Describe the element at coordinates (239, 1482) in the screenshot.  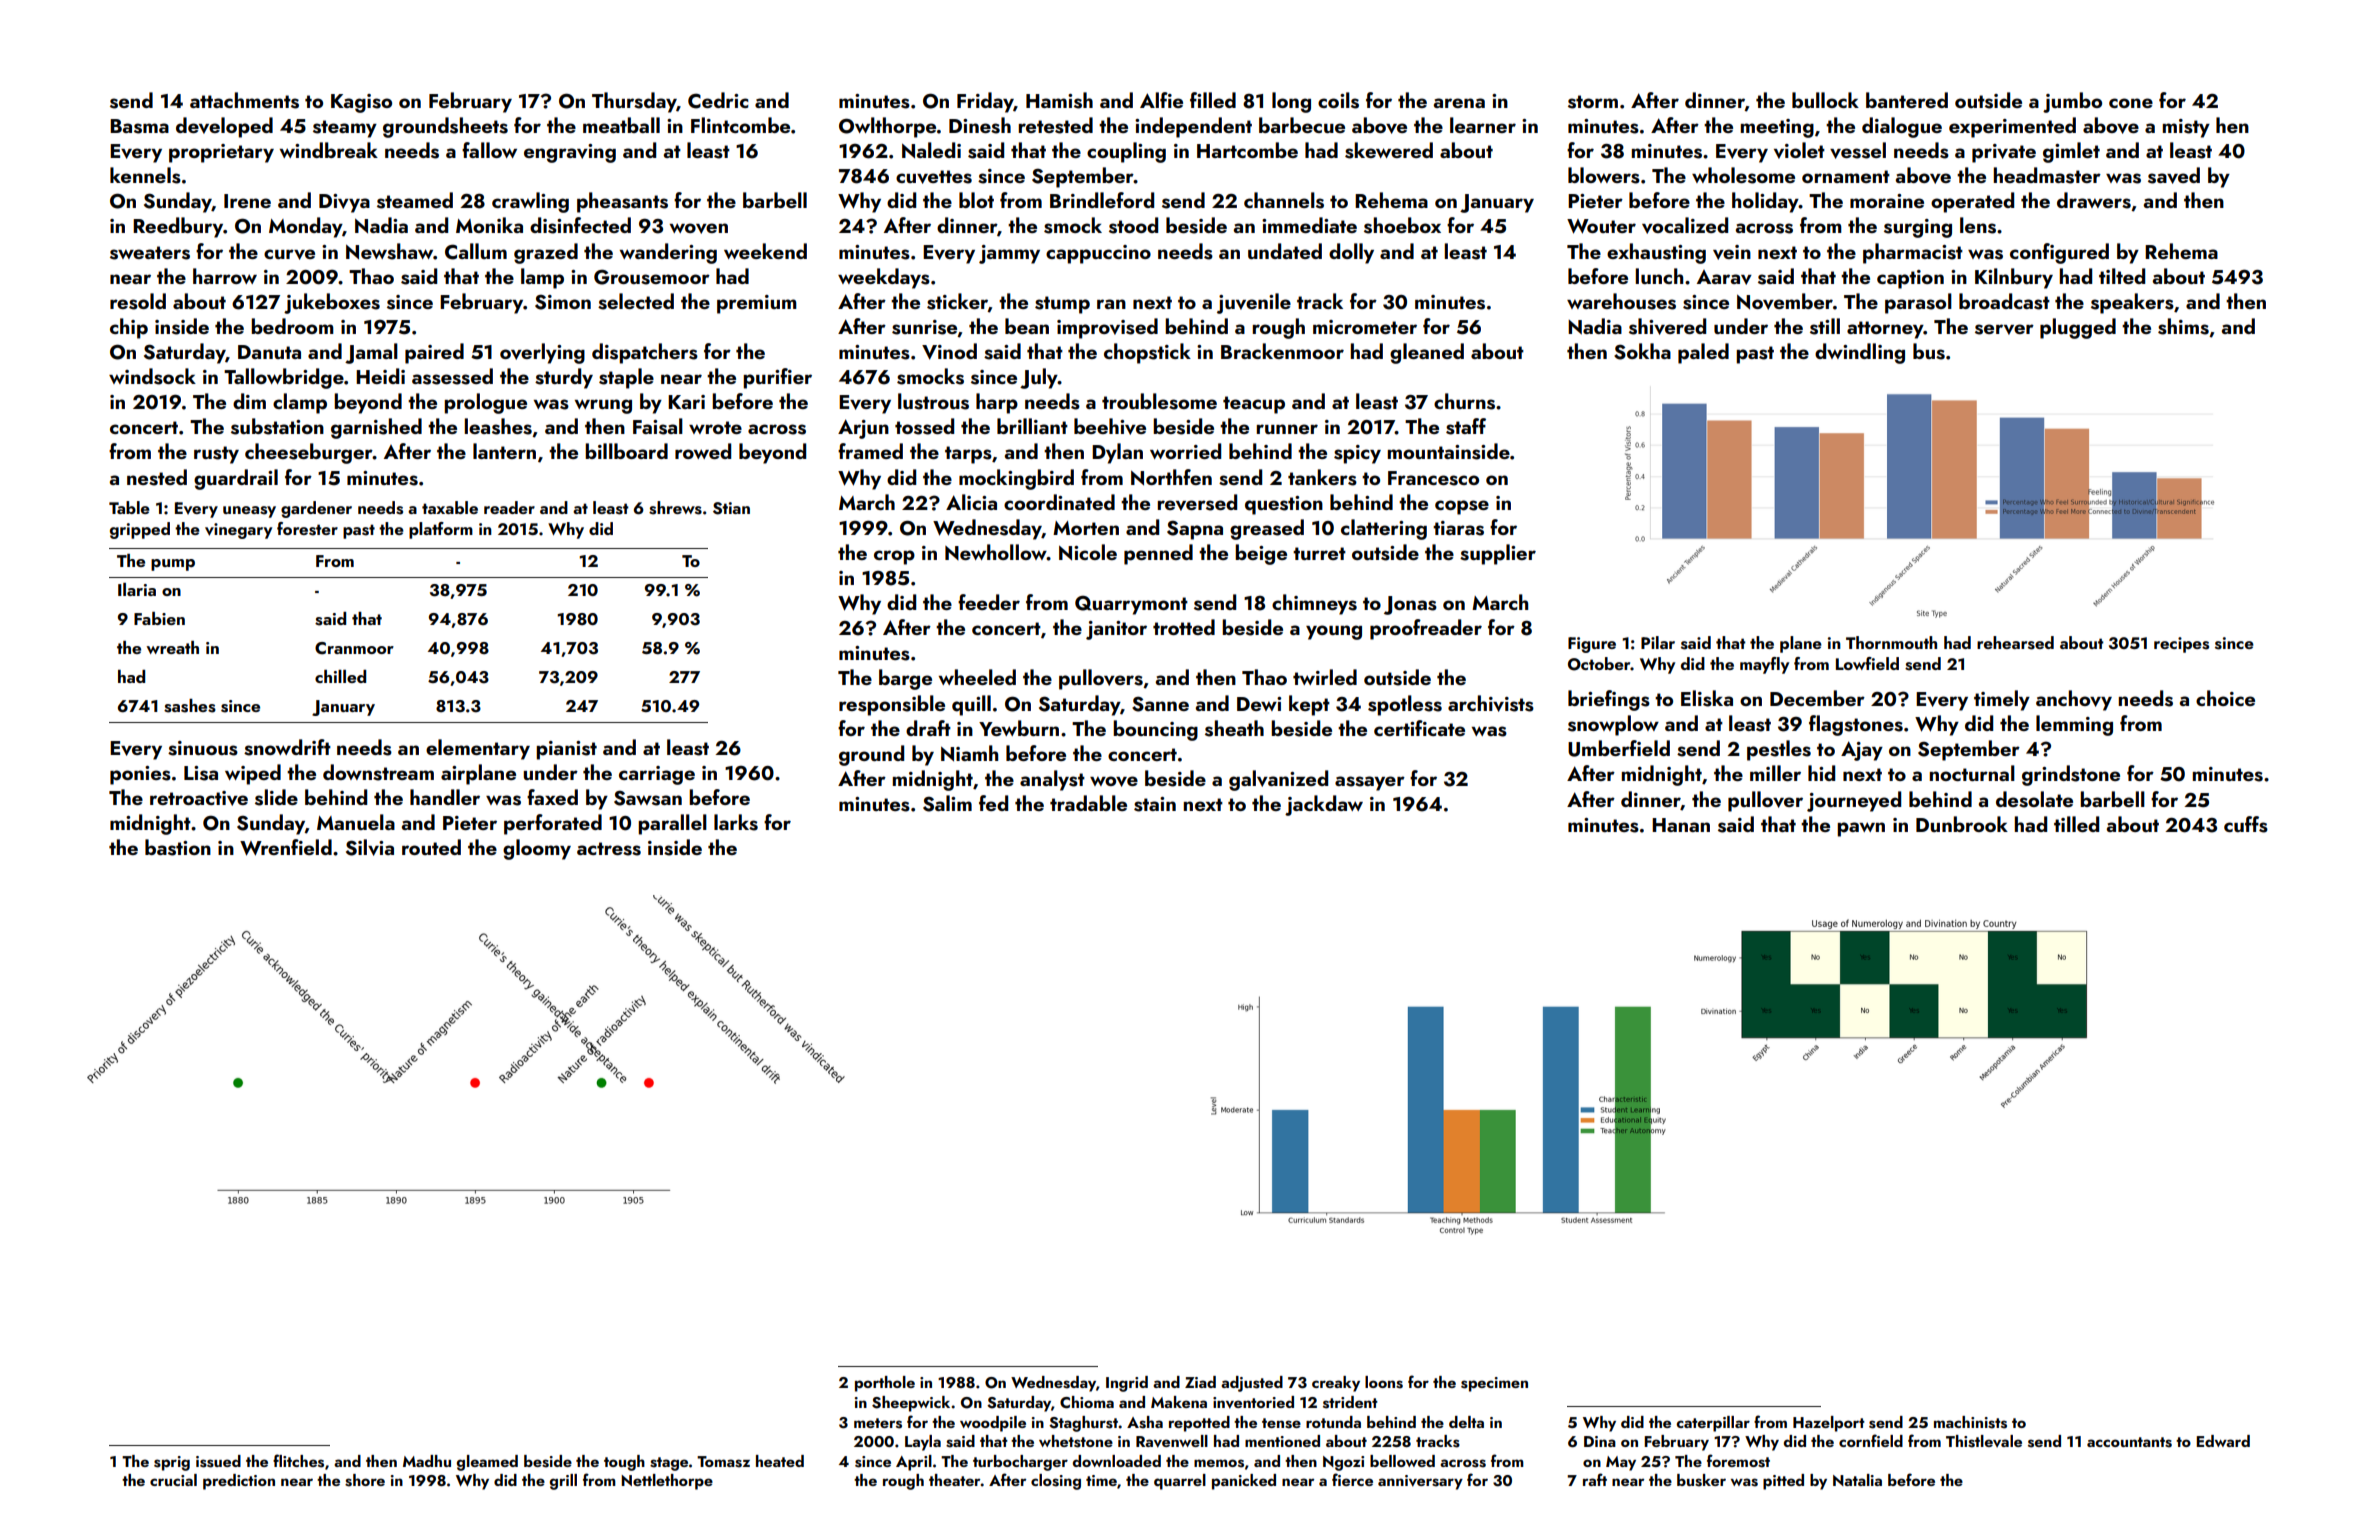
I see `prediction` at that location.
